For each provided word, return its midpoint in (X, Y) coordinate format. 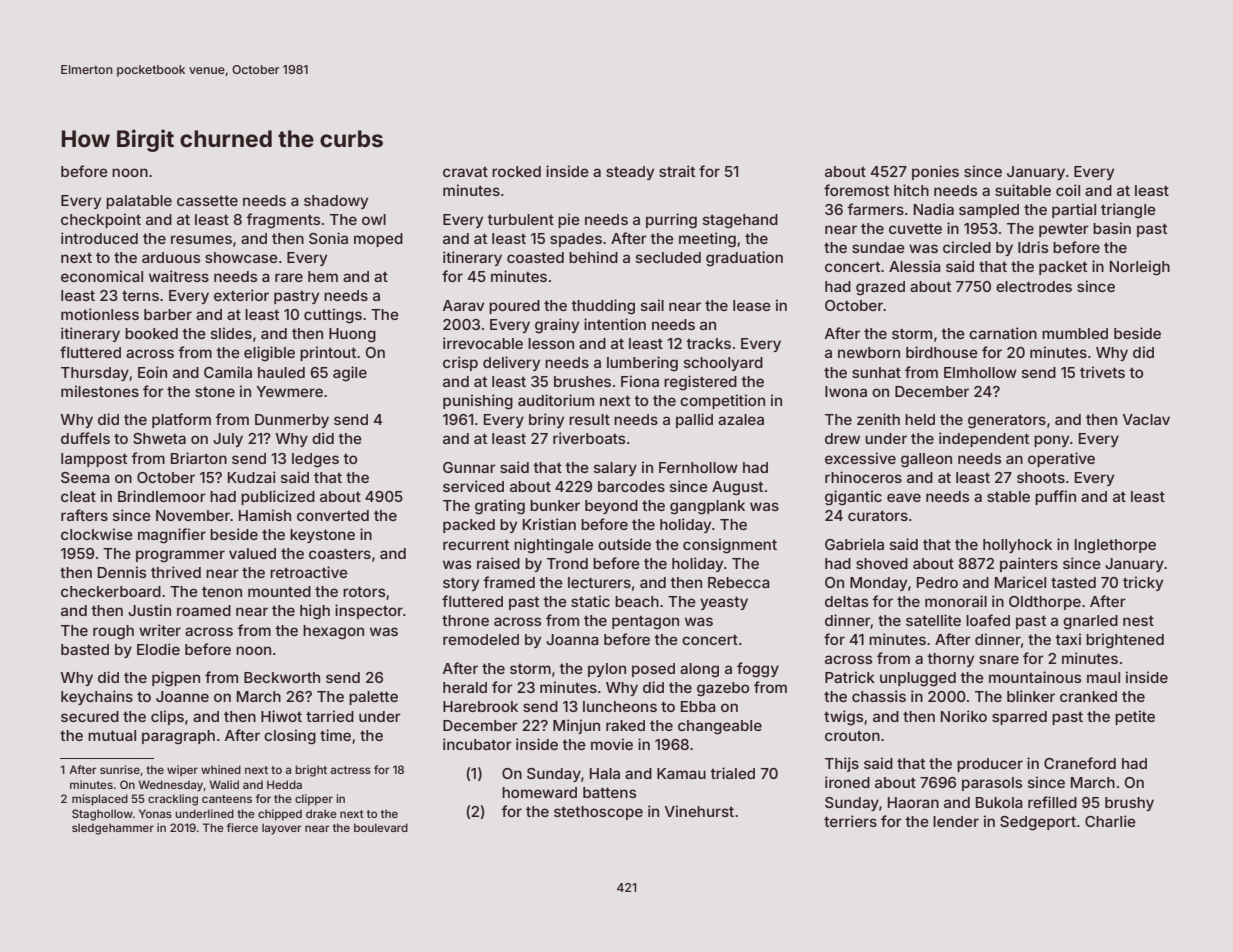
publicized (278, 497)
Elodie (158, 649)
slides (231, 333)
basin (1112, 228)
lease (752, 305)
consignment (730, 546)
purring (671, 221)
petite (1135, 717)
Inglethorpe (1115, 546)
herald (465, 687)
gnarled (1090, 622)
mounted (279, 591)
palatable (139, 202)
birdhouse (942, 352)
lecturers (599, 582)
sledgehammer (113, 829)
